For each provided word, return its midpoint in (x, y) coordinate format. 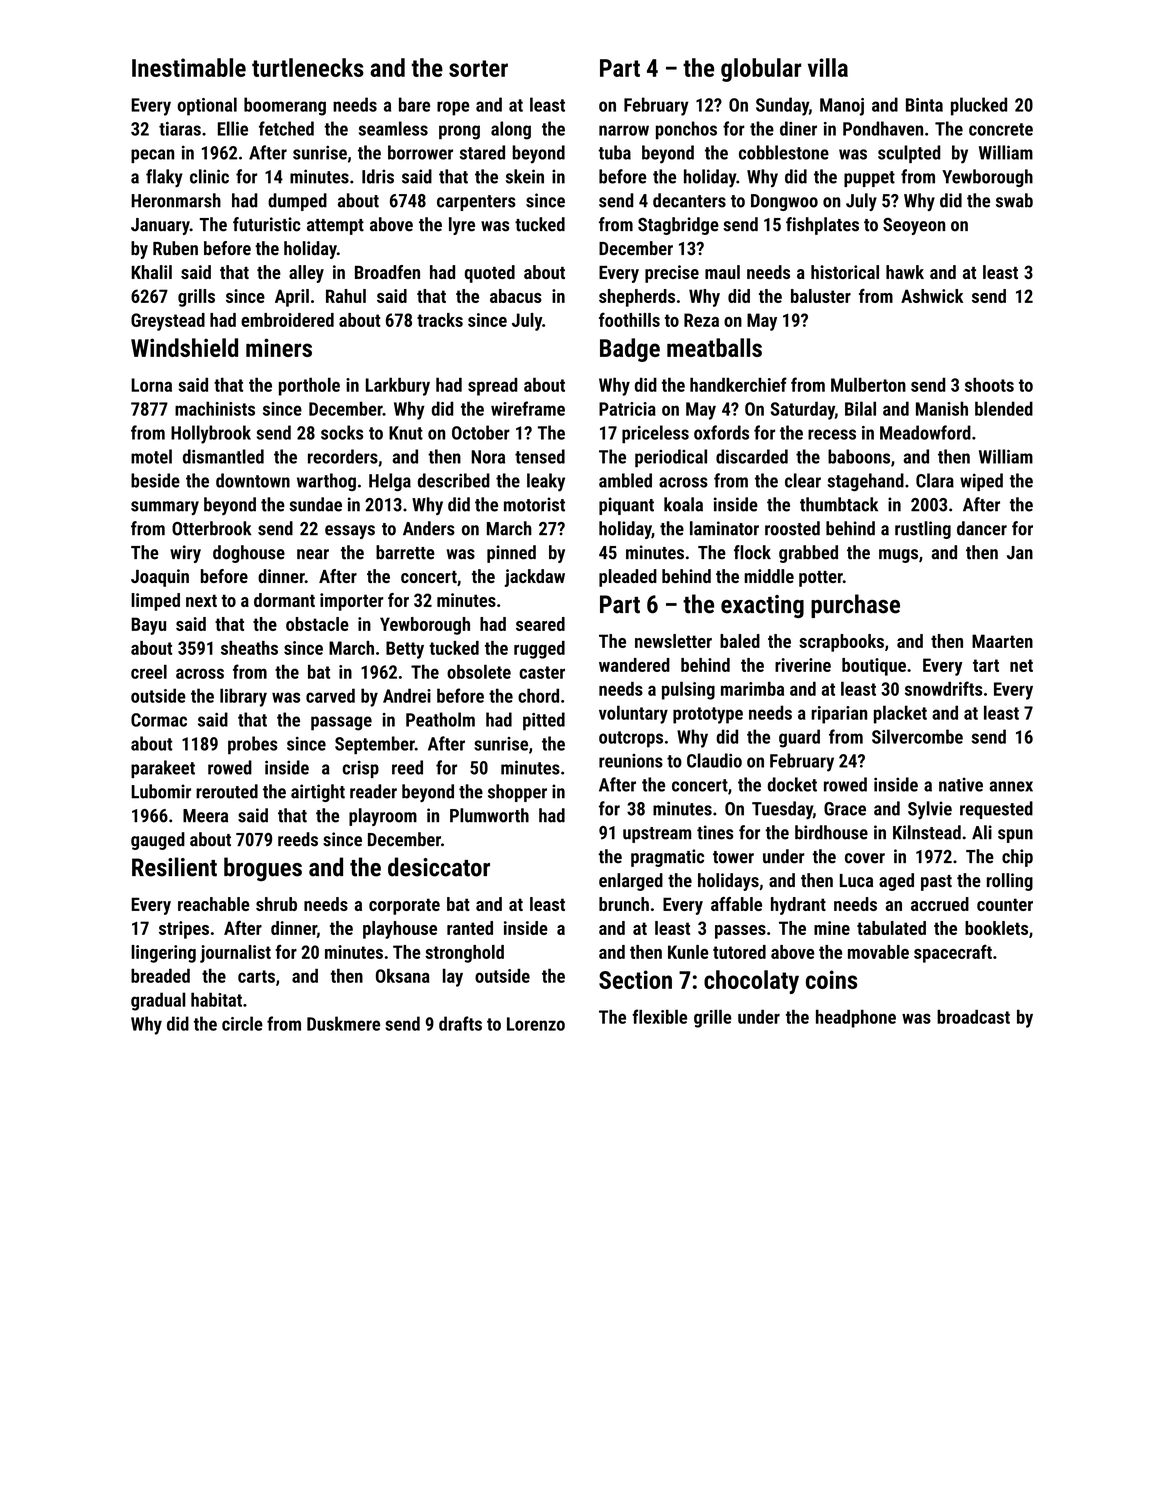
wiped (981, 482)
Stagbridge (678, 226)
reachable (213, 904)
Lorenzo (536, 1024)
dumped (297, 202)
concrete (1001, 129)
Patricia (627, 409)
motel (151, 456)
